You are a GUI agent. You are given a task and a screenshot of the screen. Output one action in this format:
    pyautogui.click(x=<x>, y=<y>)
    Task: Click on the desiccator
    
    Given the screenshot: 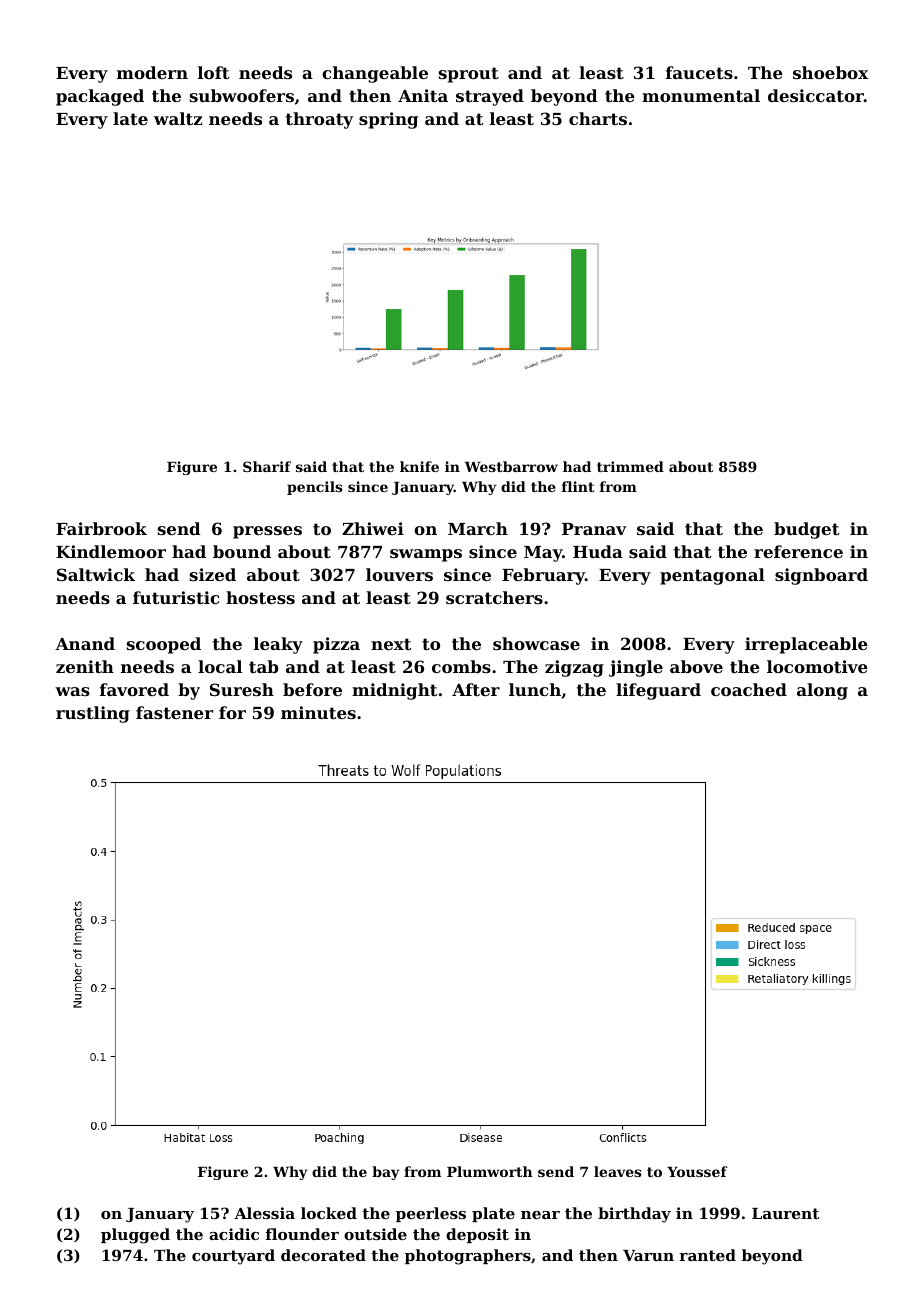 What is the action you would take?
    pyautogui.click(x=816, y=95)
